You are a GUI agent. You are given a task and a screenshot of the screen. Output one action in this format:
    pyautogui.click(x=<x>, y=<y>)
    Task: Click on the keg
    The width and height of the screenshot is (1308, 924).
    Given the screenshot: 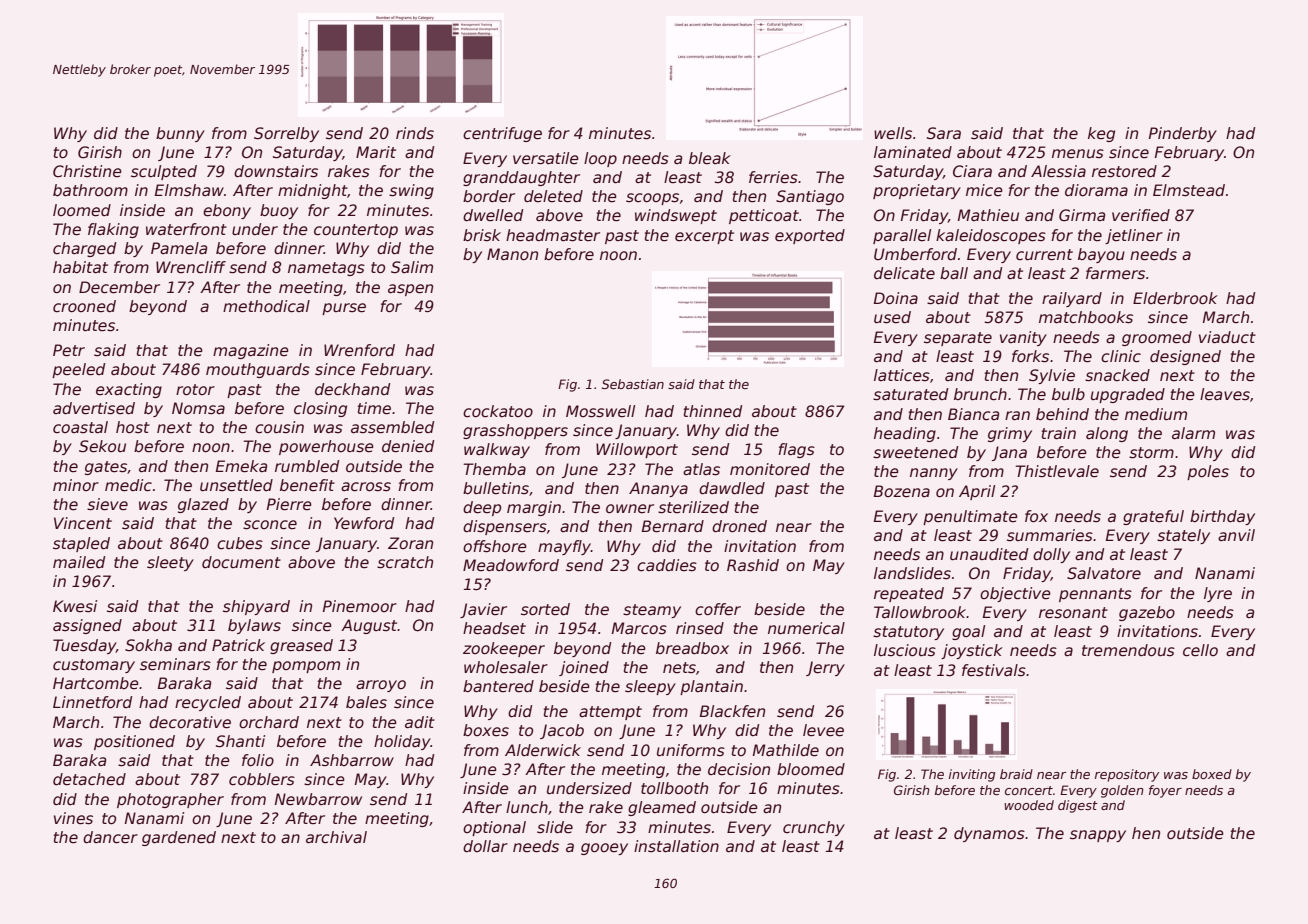 What is the action you would take?
    pyautogui.click(x=1101, y=134)
